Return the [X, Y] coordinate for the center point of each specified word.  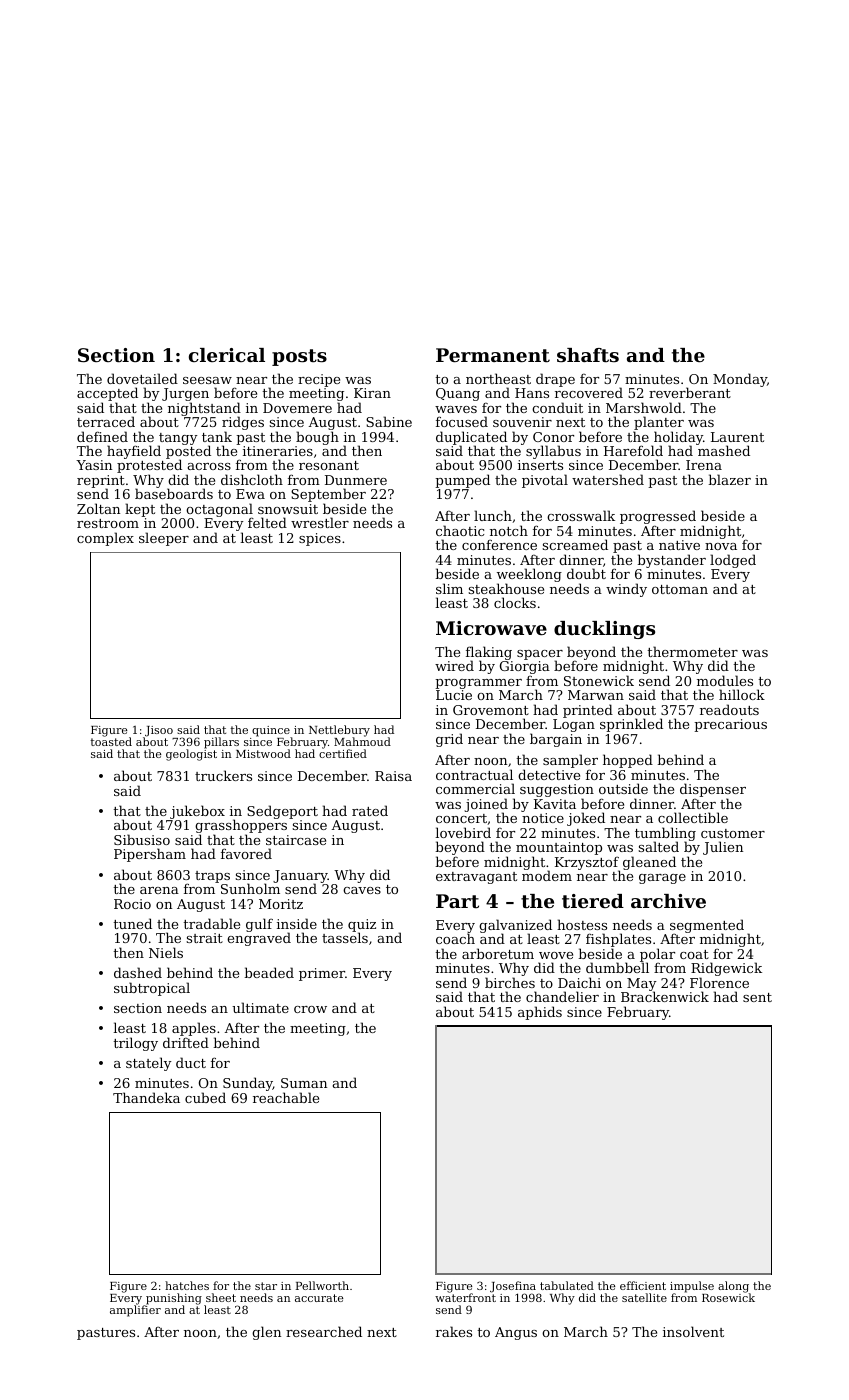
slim [449, 588]
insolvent [693, 1331]
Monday [740, 380]
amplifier [135, 1311]
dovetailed [142, 378]
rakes [454, 1331]
